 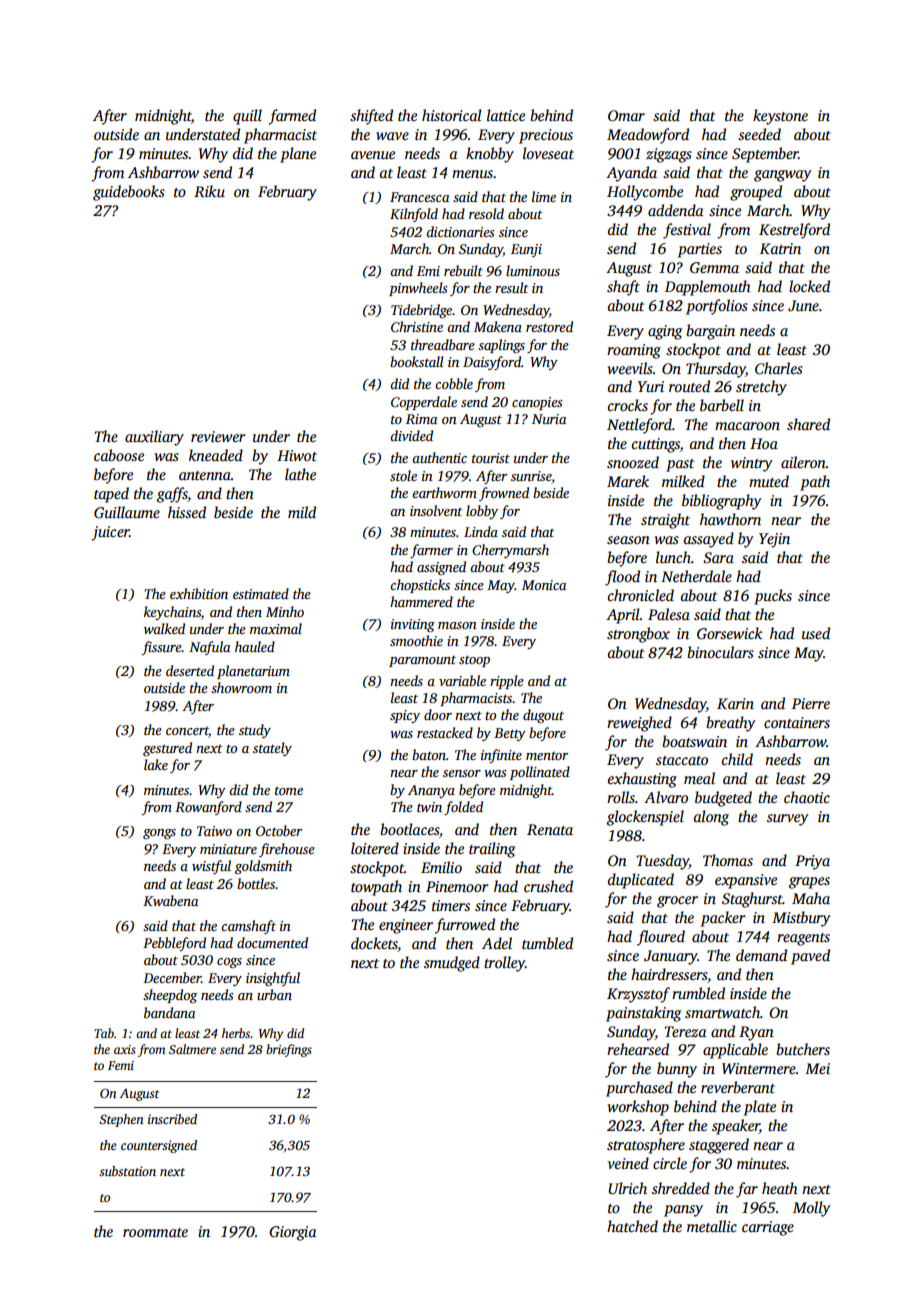 What do you see at coordinates (699, 778) in the screenshot?
I see `meal` at bounding box center [699, 778].
